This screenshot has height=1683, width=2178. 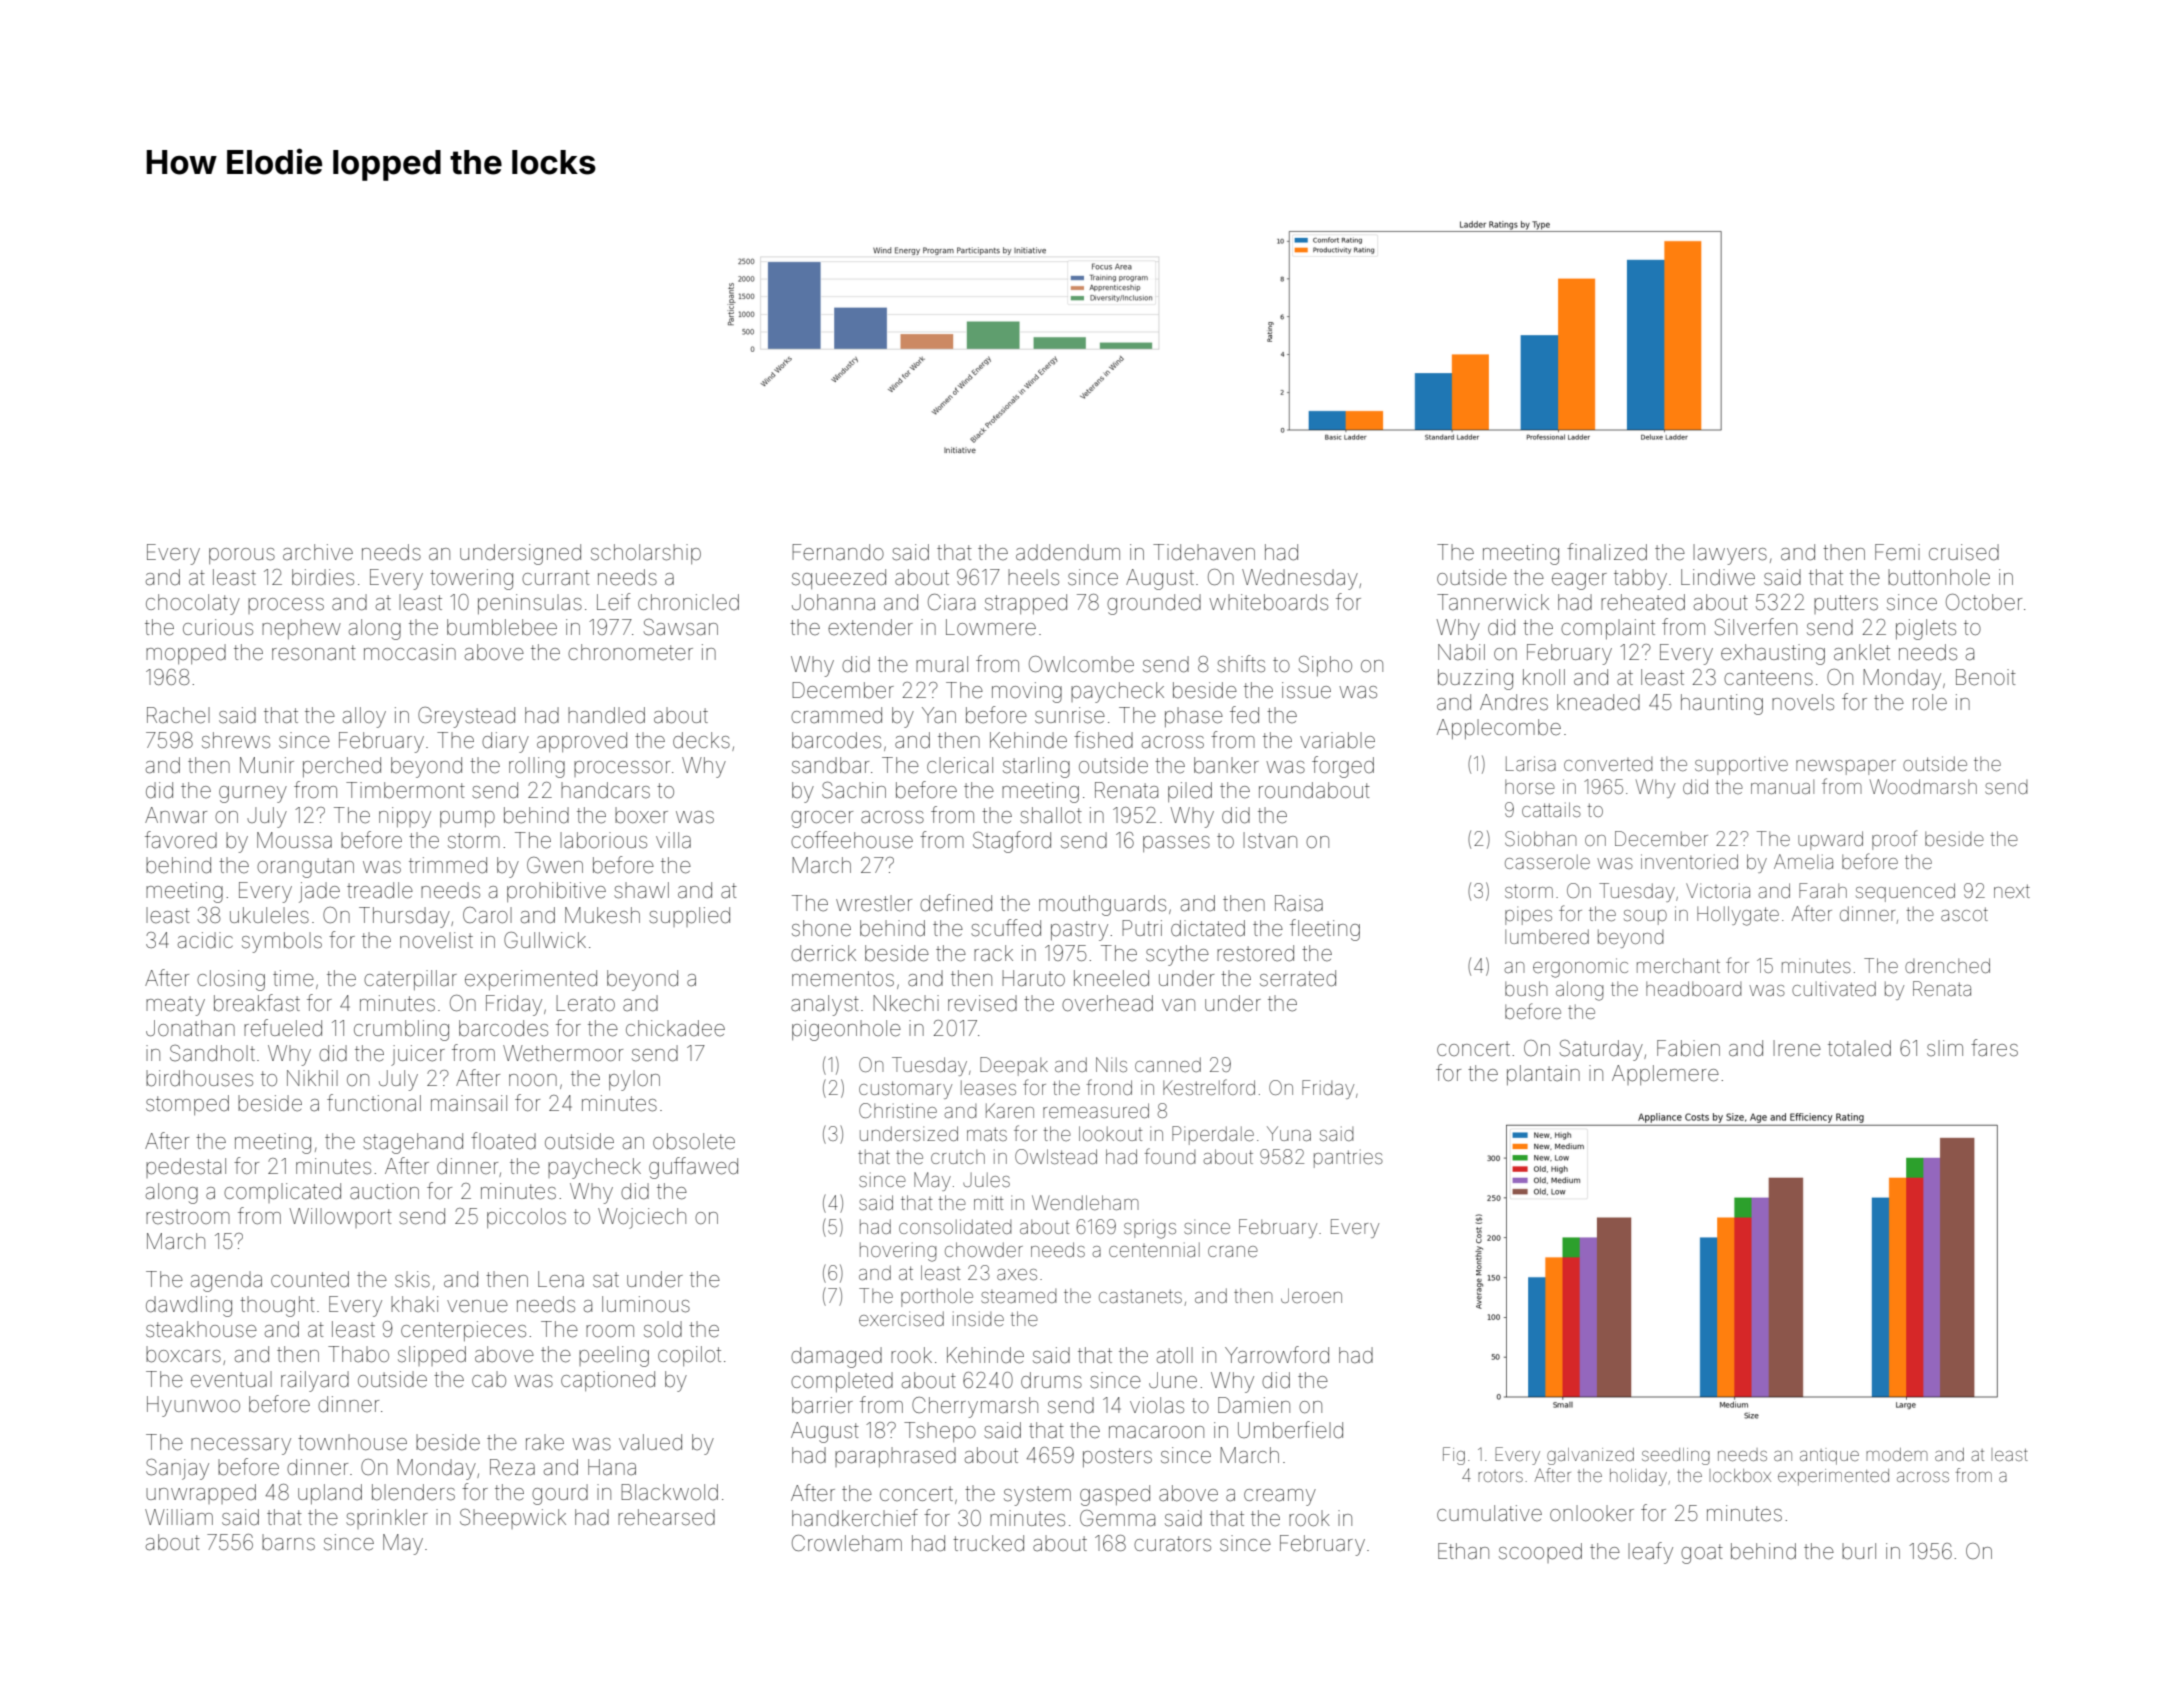 I want to click on Gemma, so click(x=1117, y=1518).
